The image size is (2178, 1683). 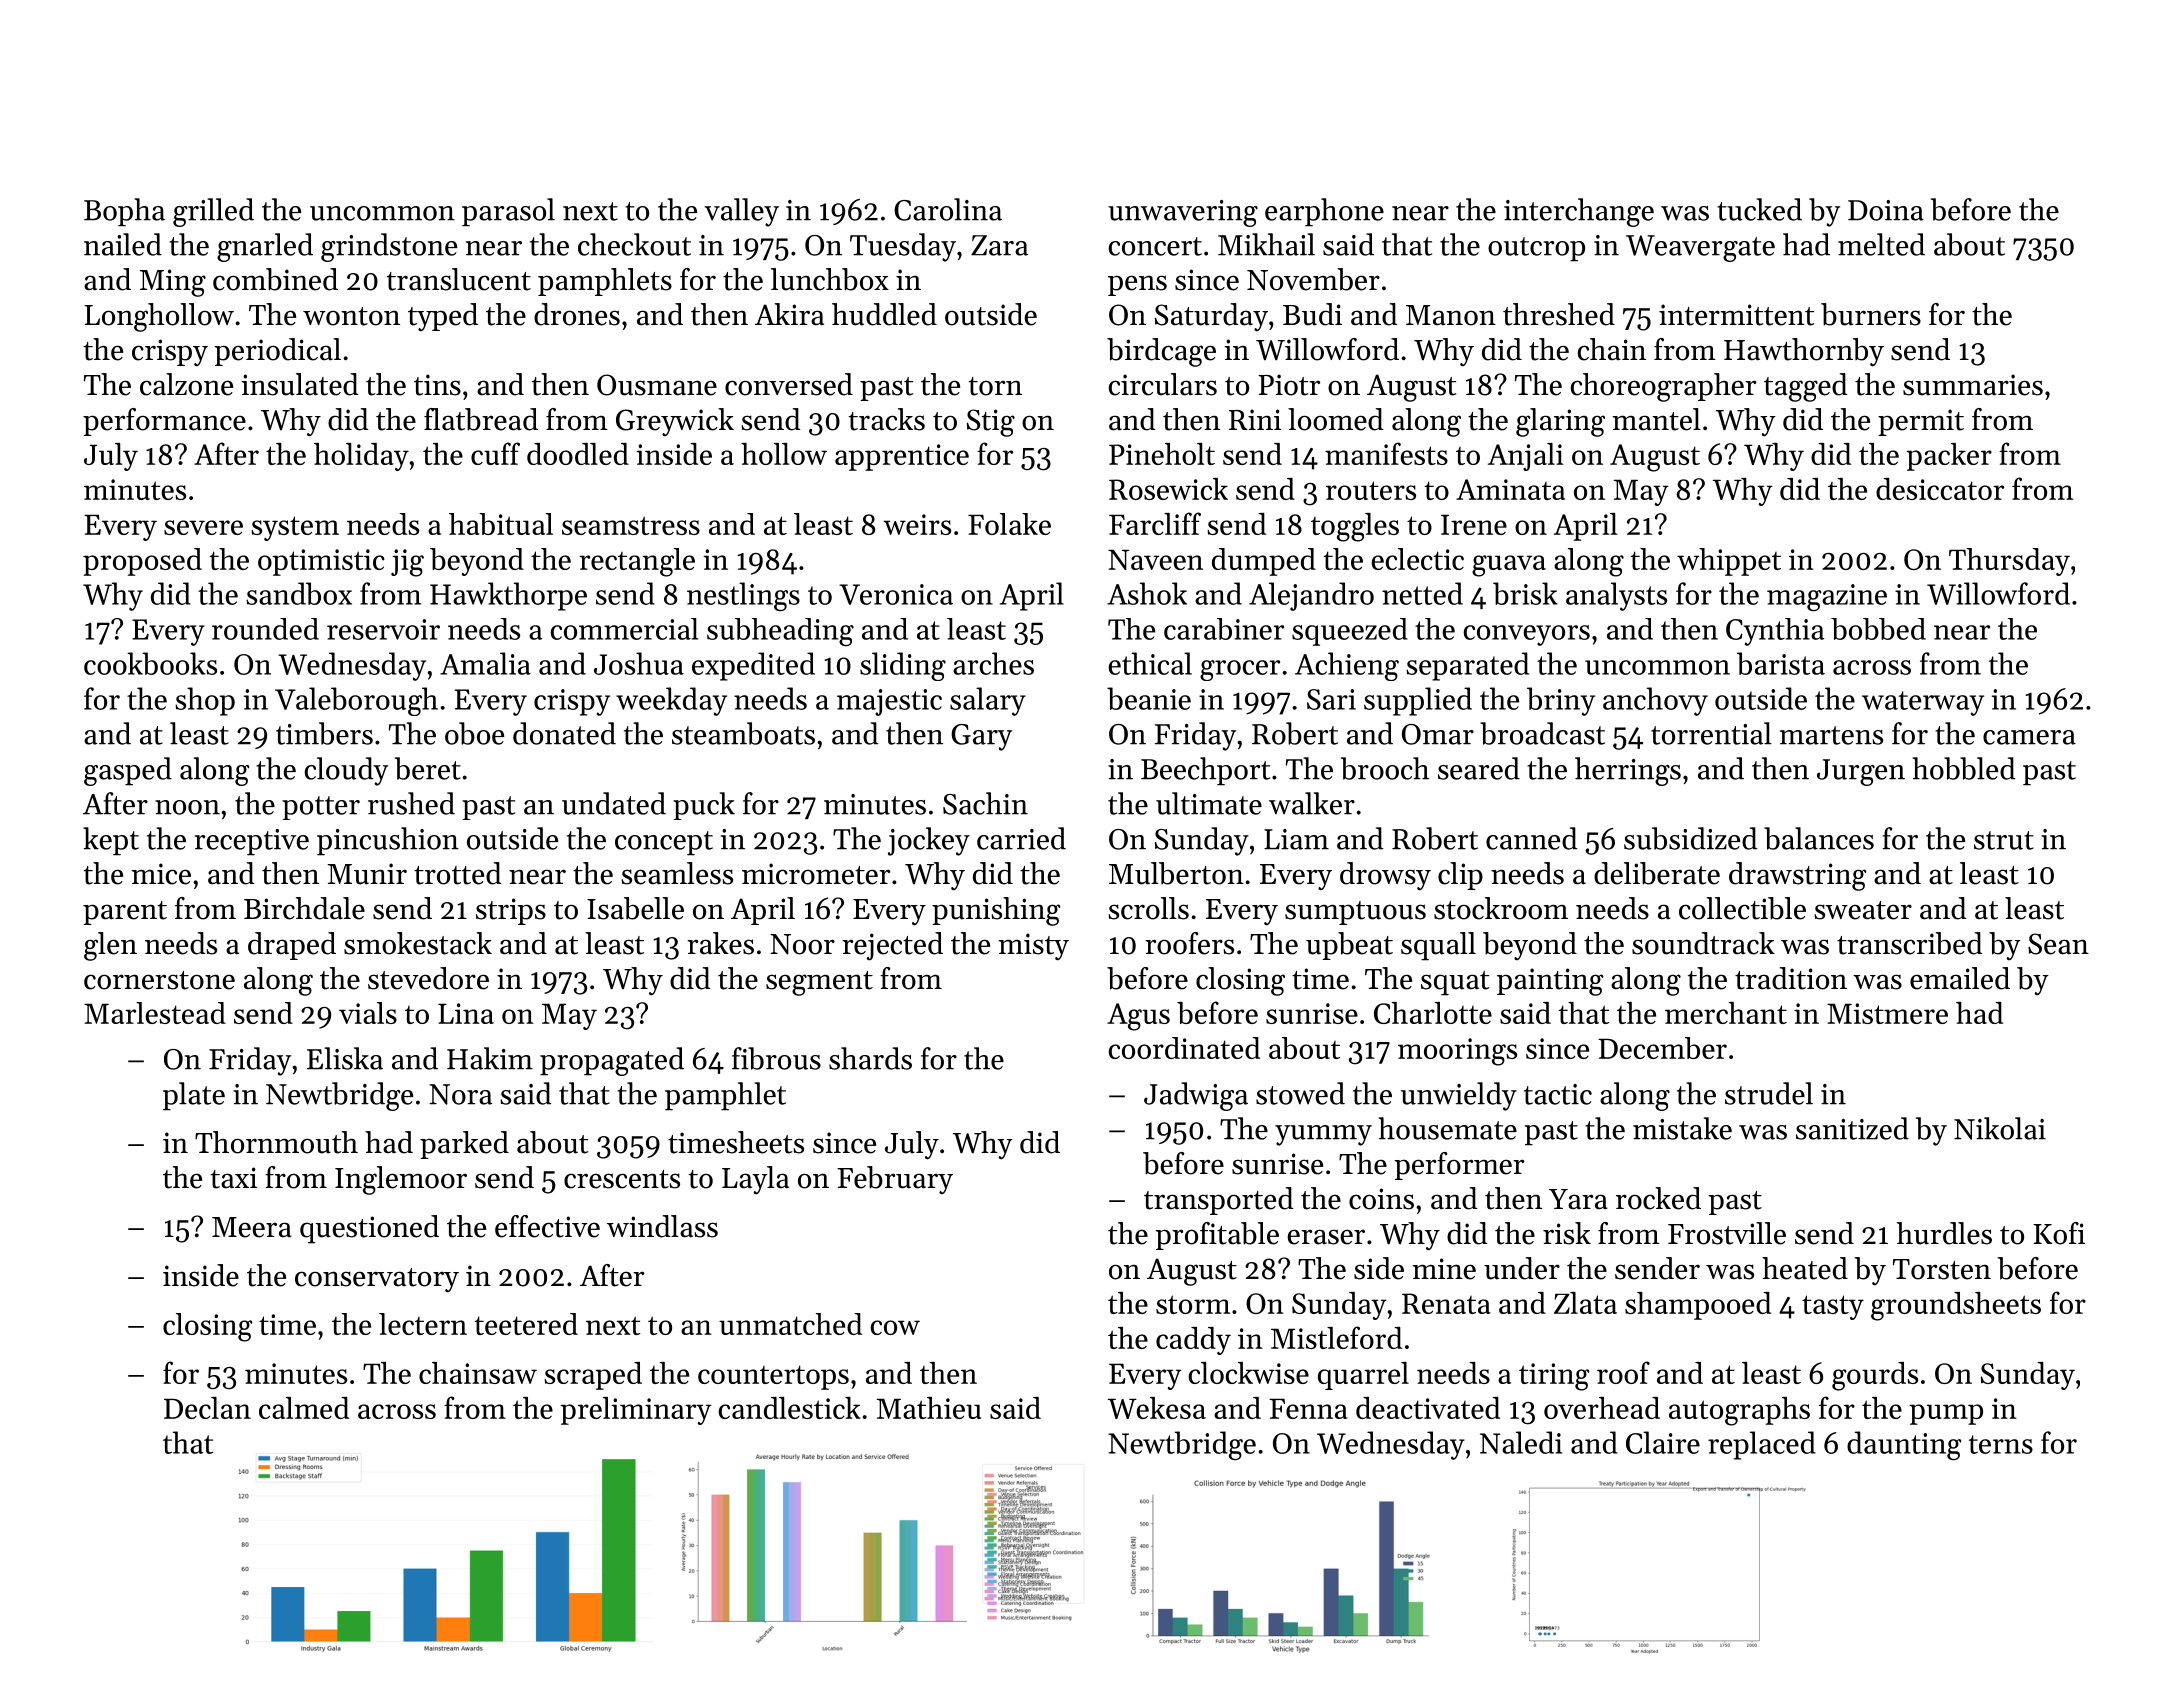 I want to click on unmatched, so click(x=790, y=1324).
